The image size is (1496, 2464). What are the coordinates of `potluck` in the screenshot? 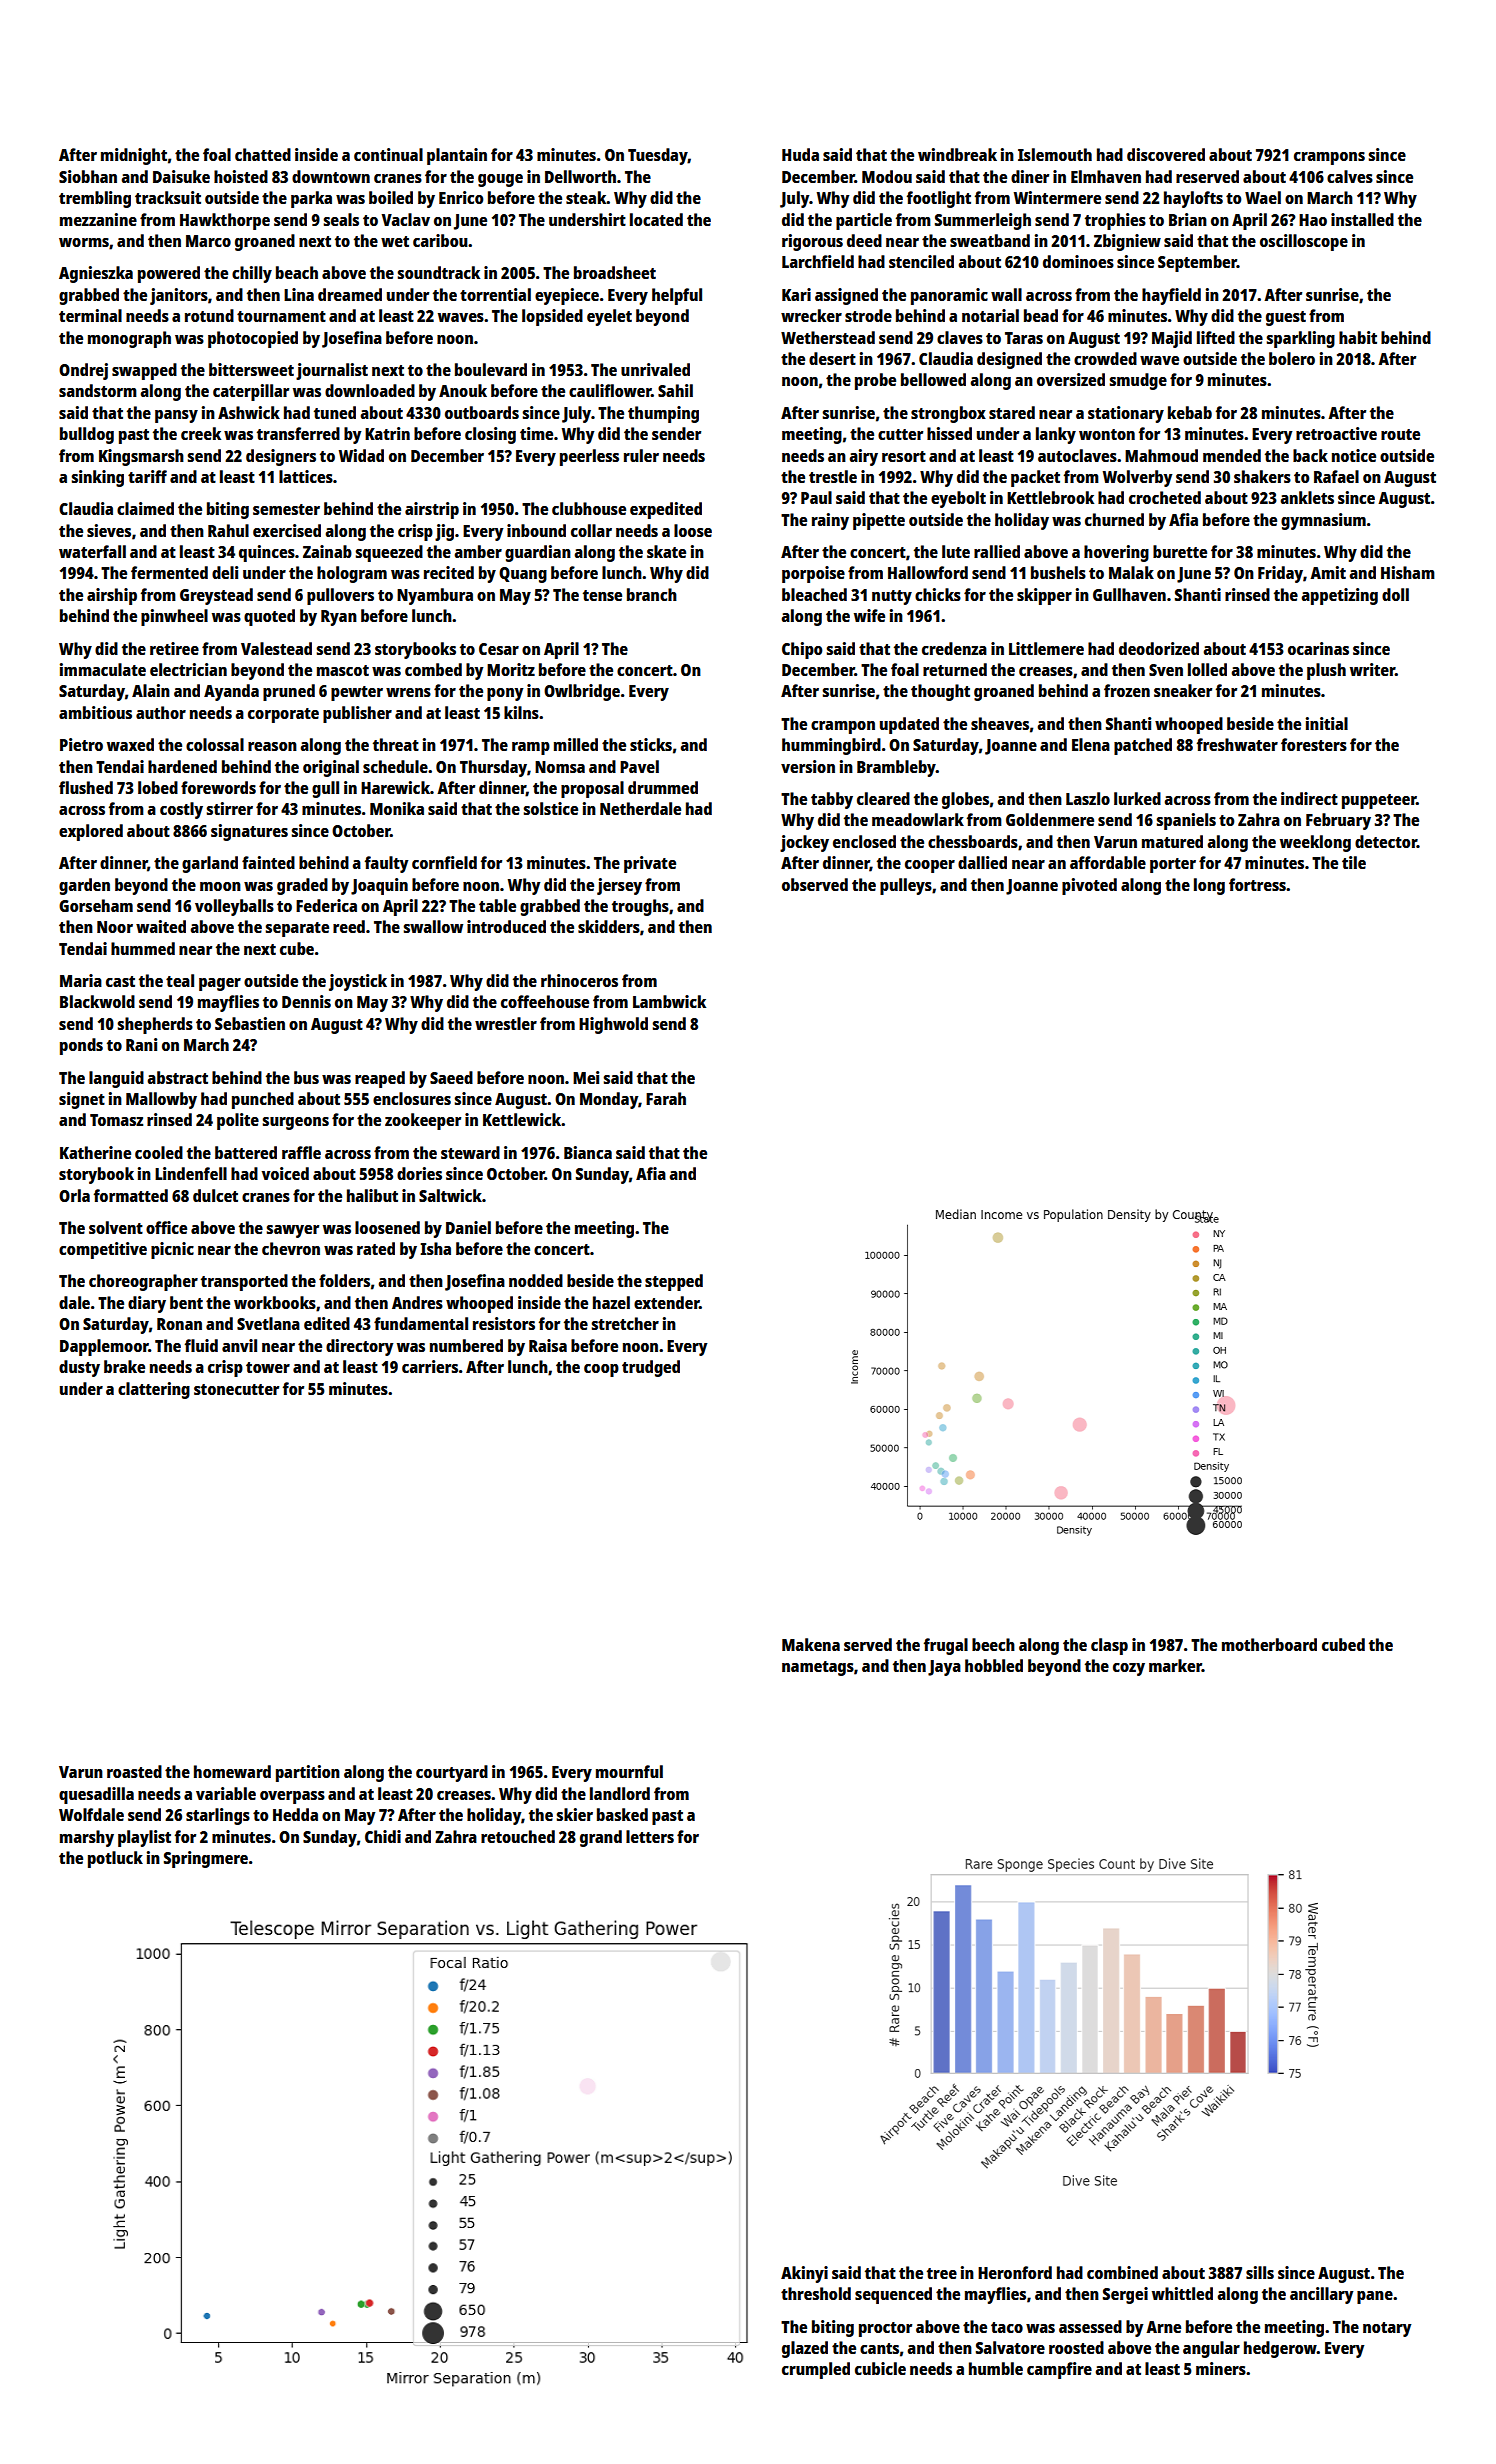 It's located at (115, 1859).
